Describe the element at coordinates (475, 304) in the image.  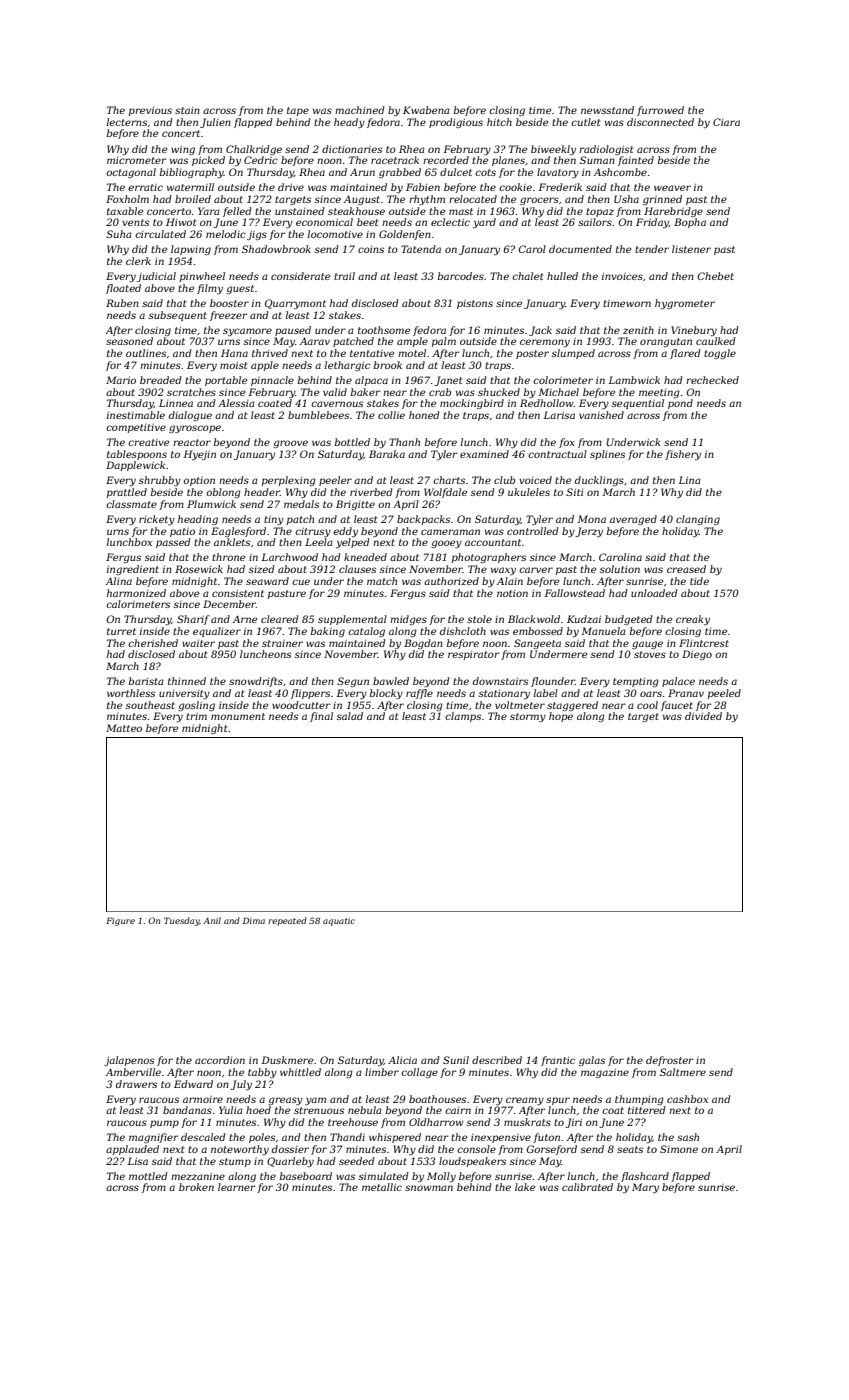
I see `pistons` at that location.
